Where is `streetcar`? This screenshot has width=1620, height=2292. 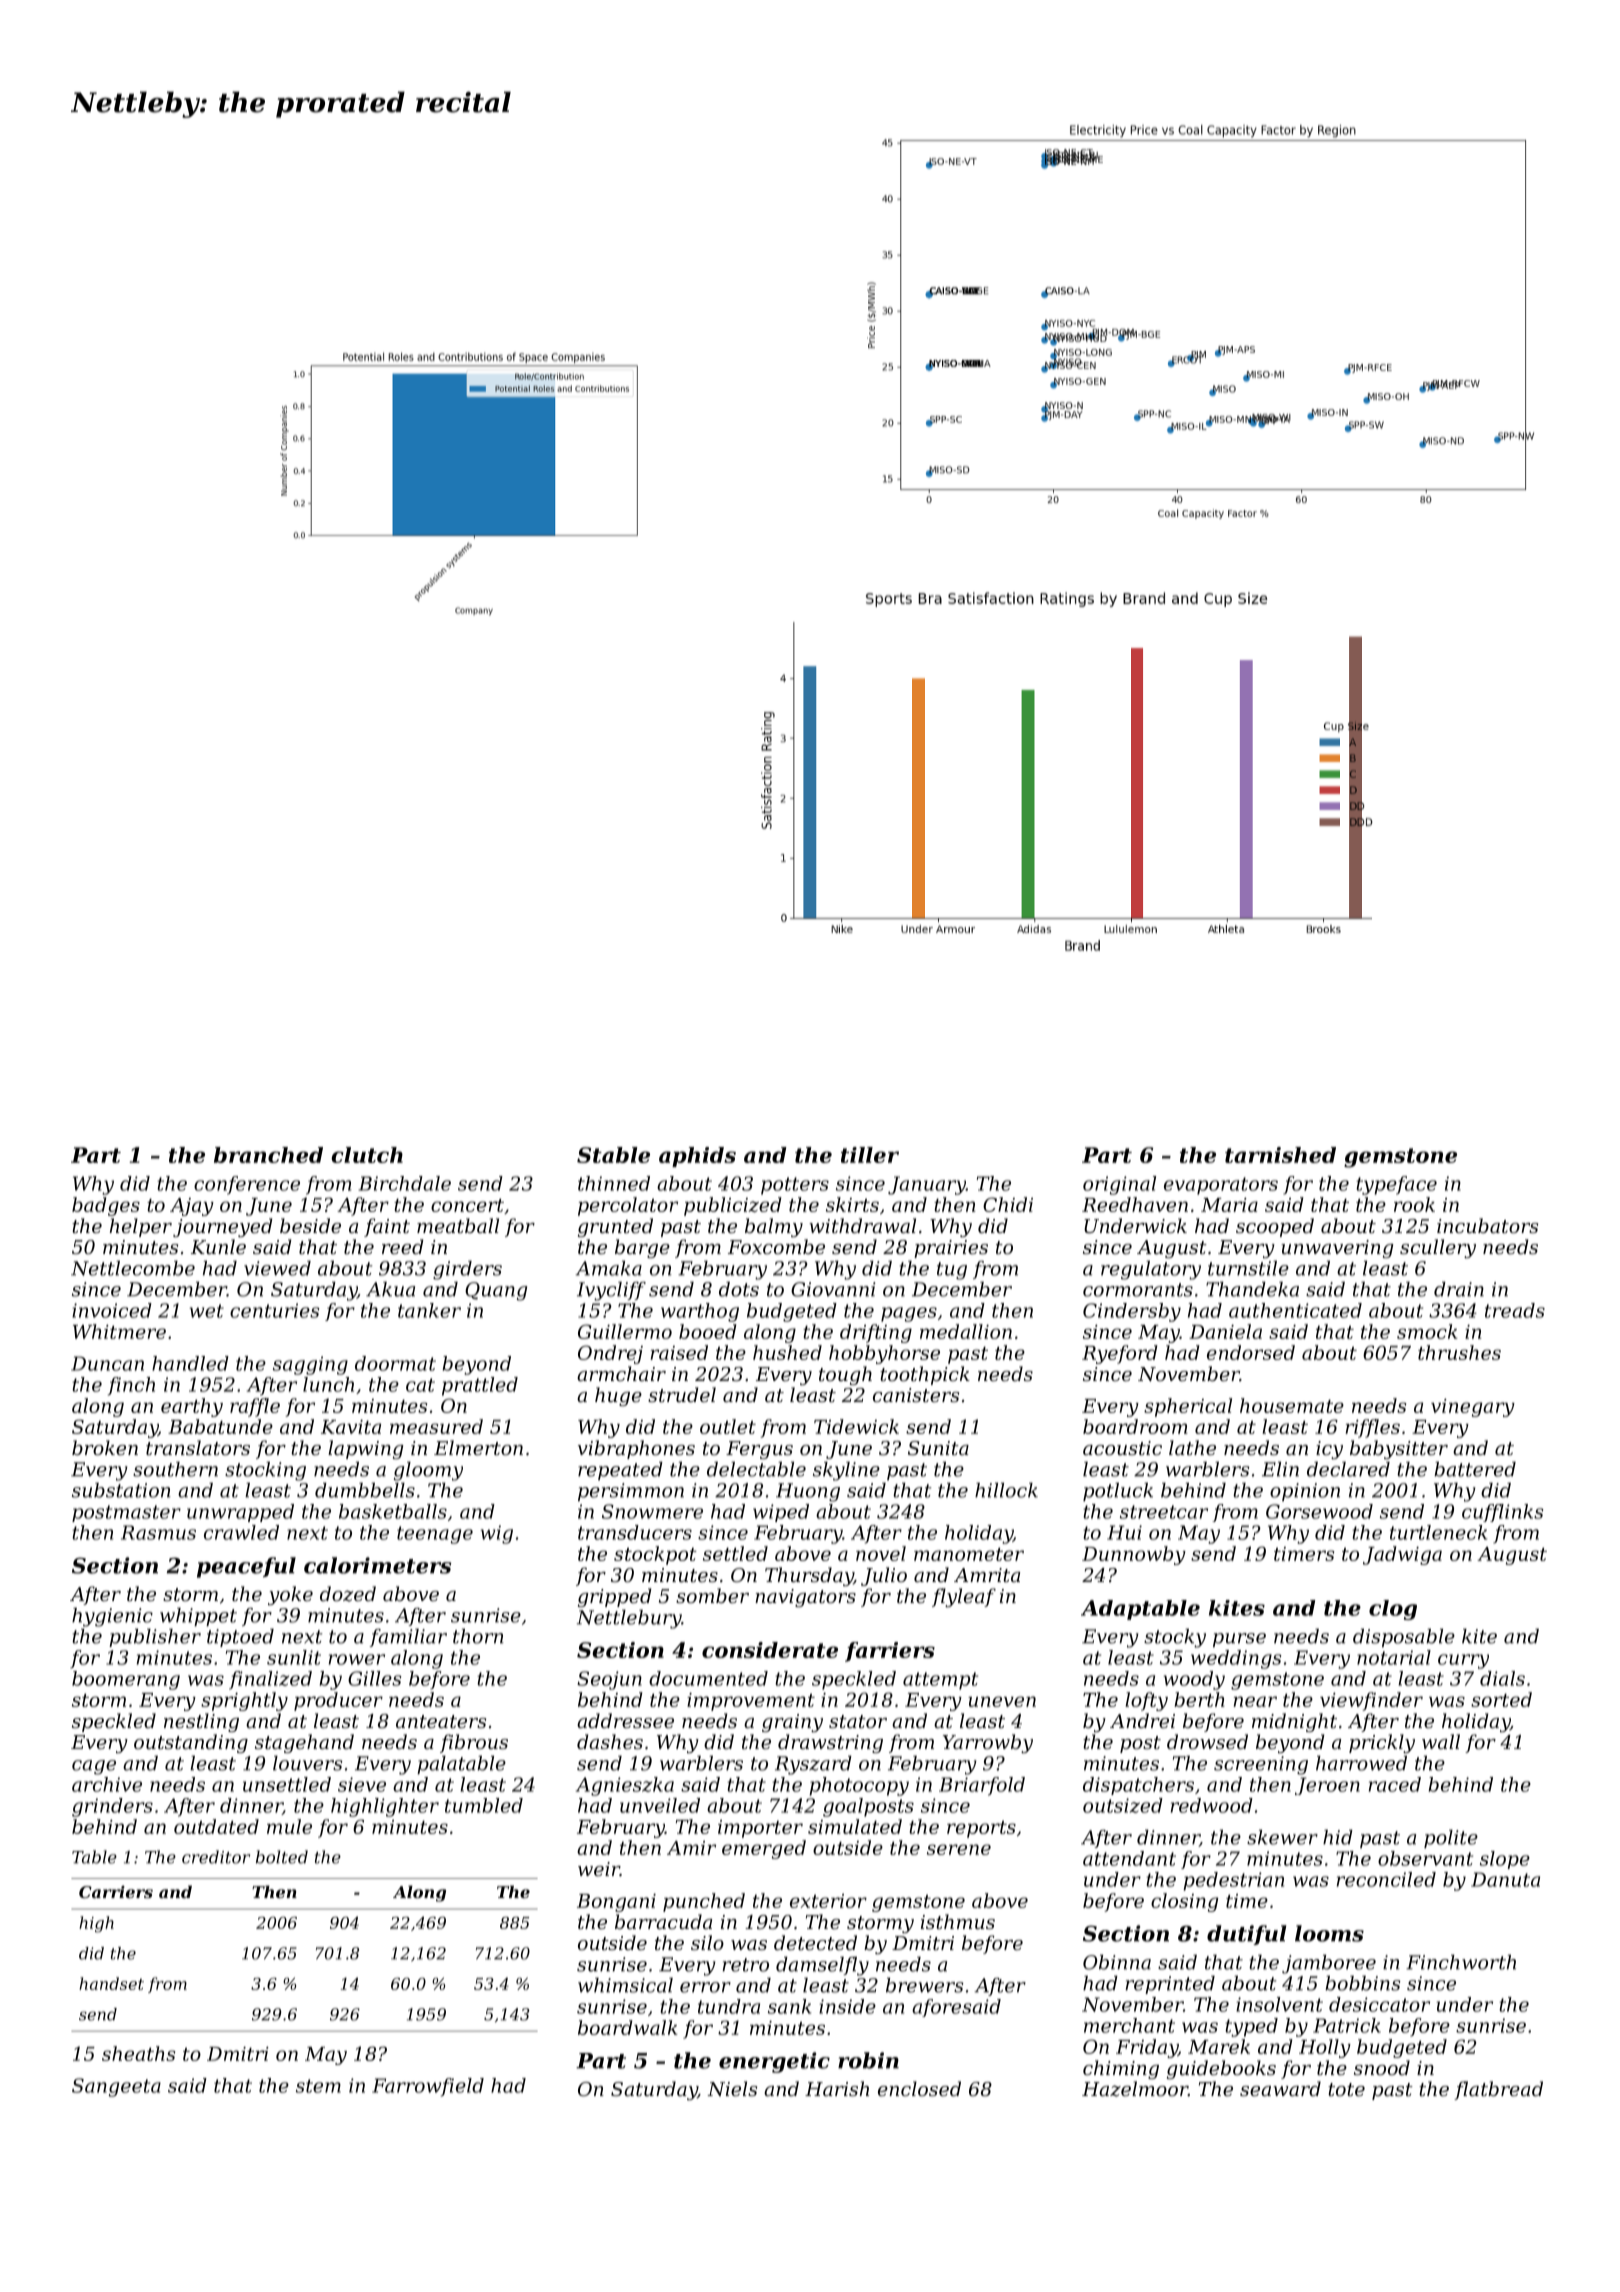
streetcar is located at coordinates (1164, 1512).
